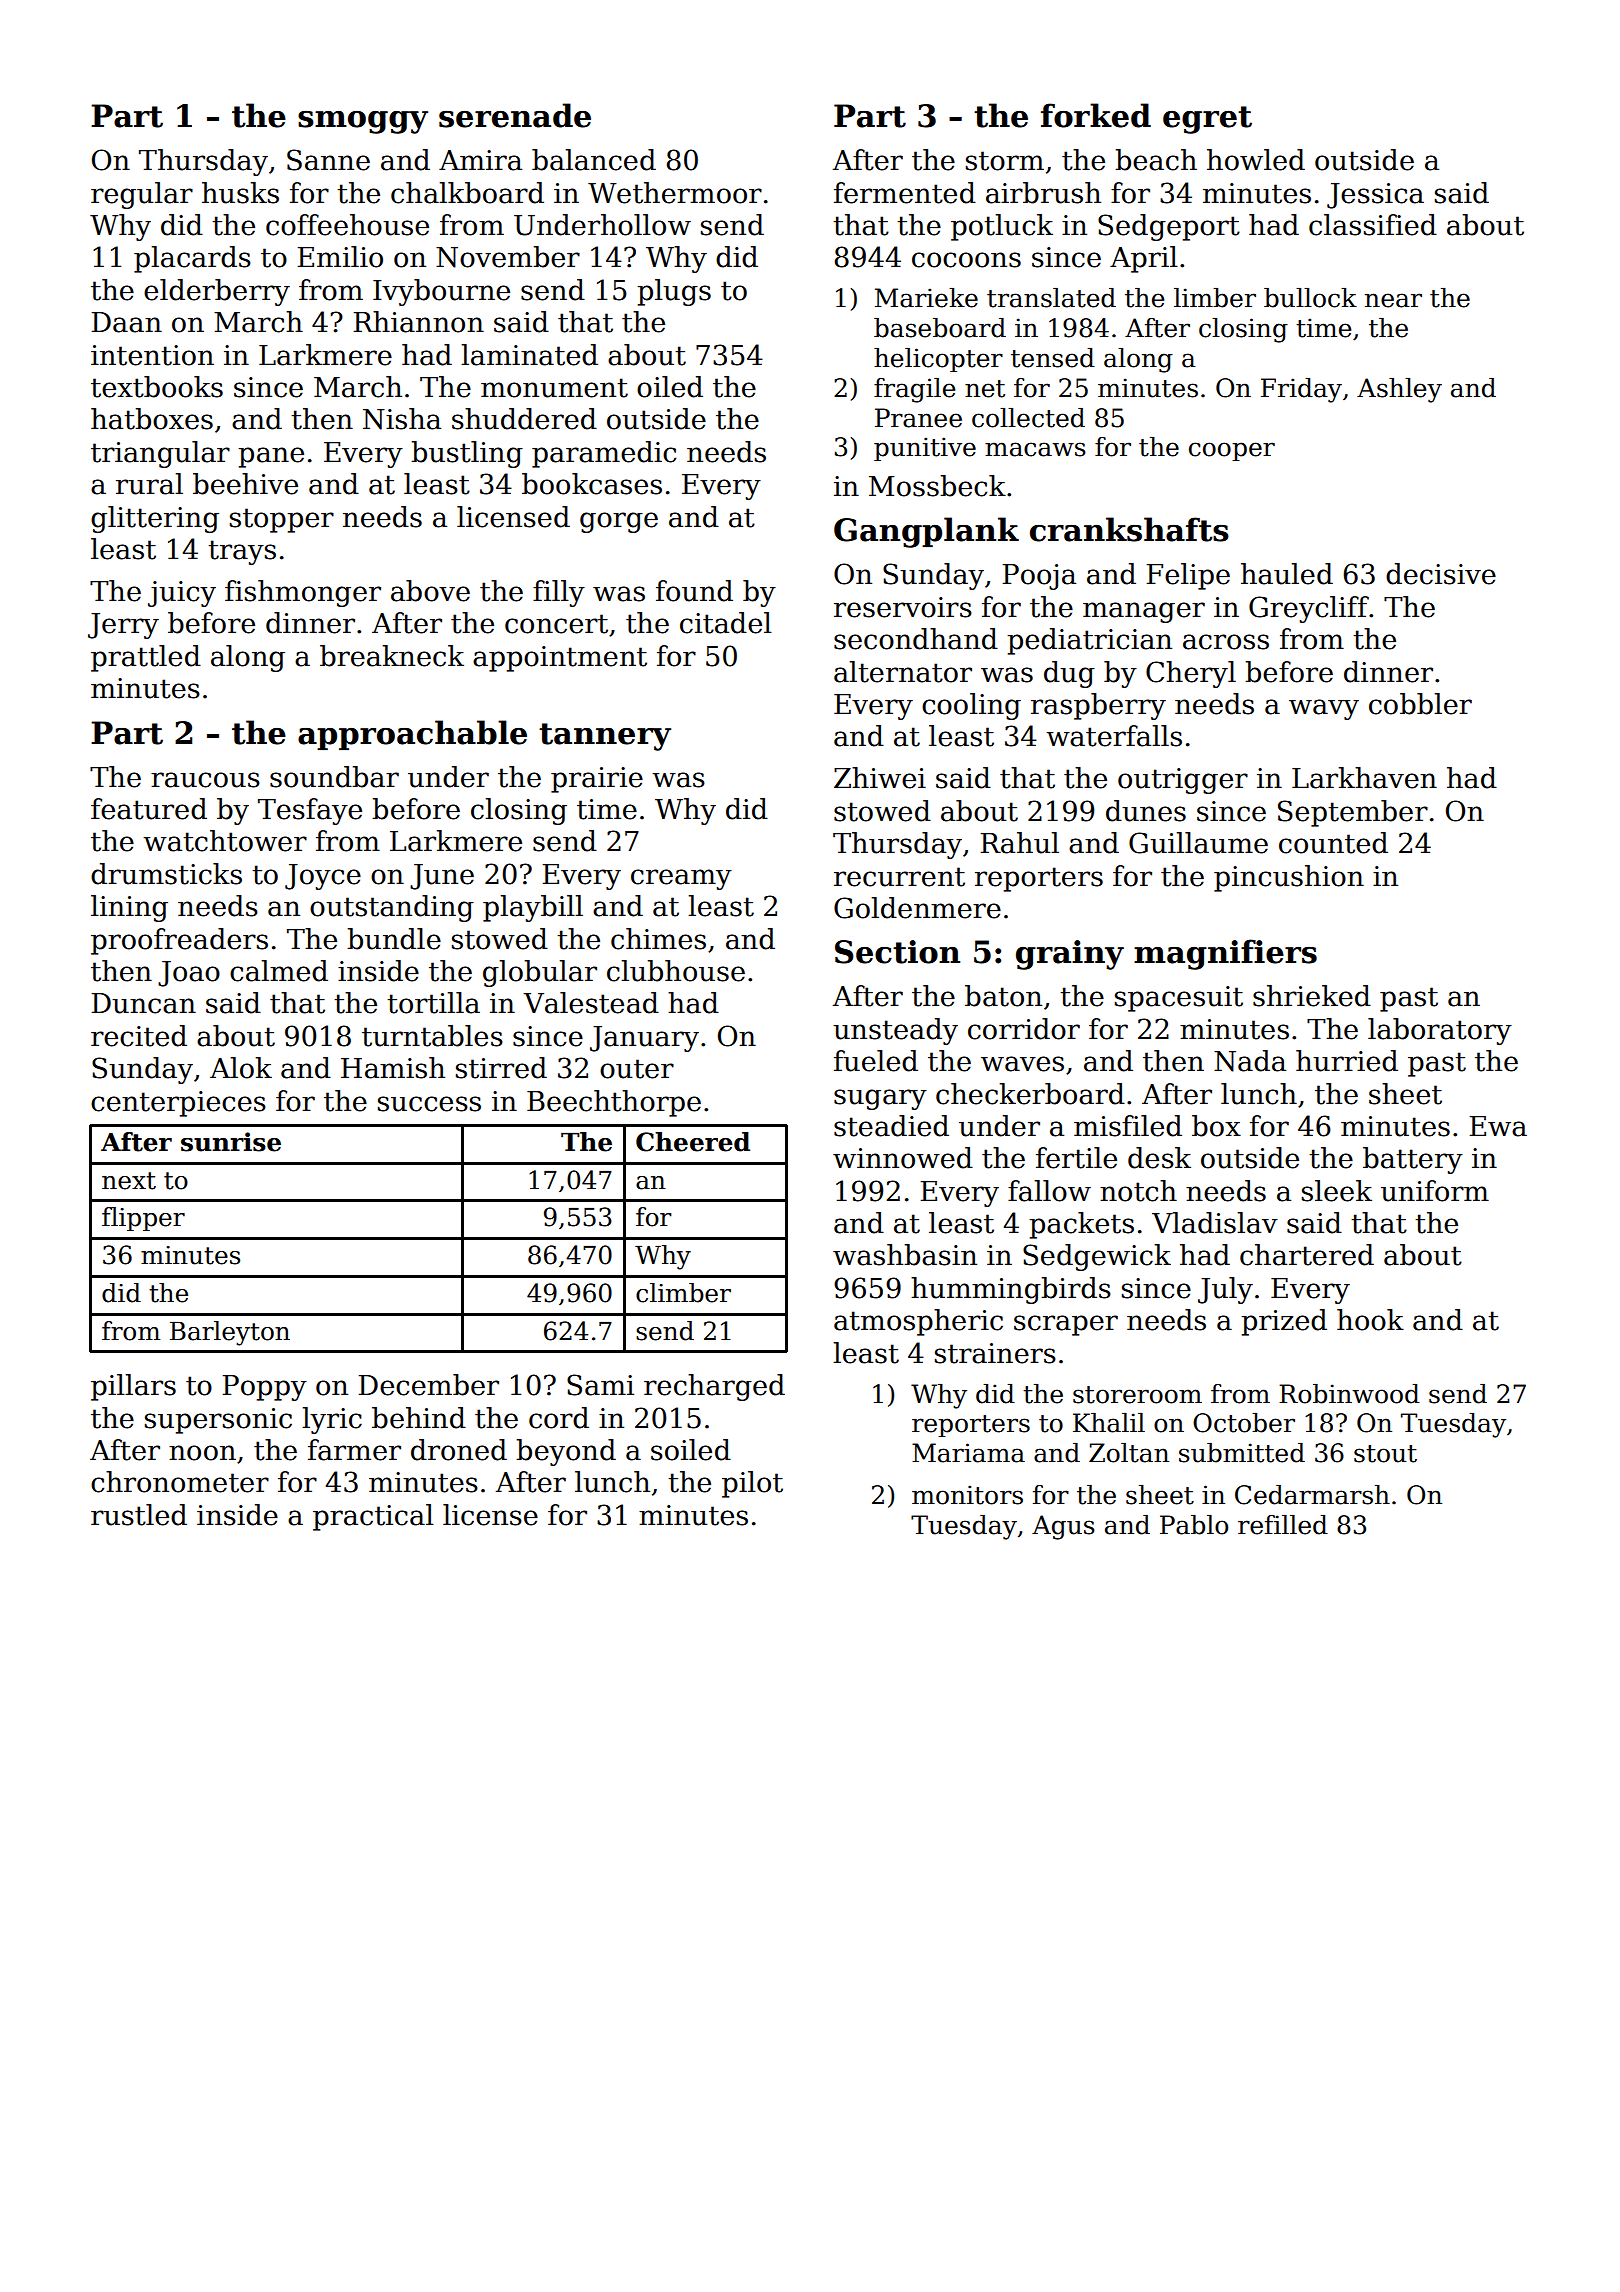  What do you see at coordinates (926, 532) in the document?
I see `Gangplank` at bounding box center [926, 532].
